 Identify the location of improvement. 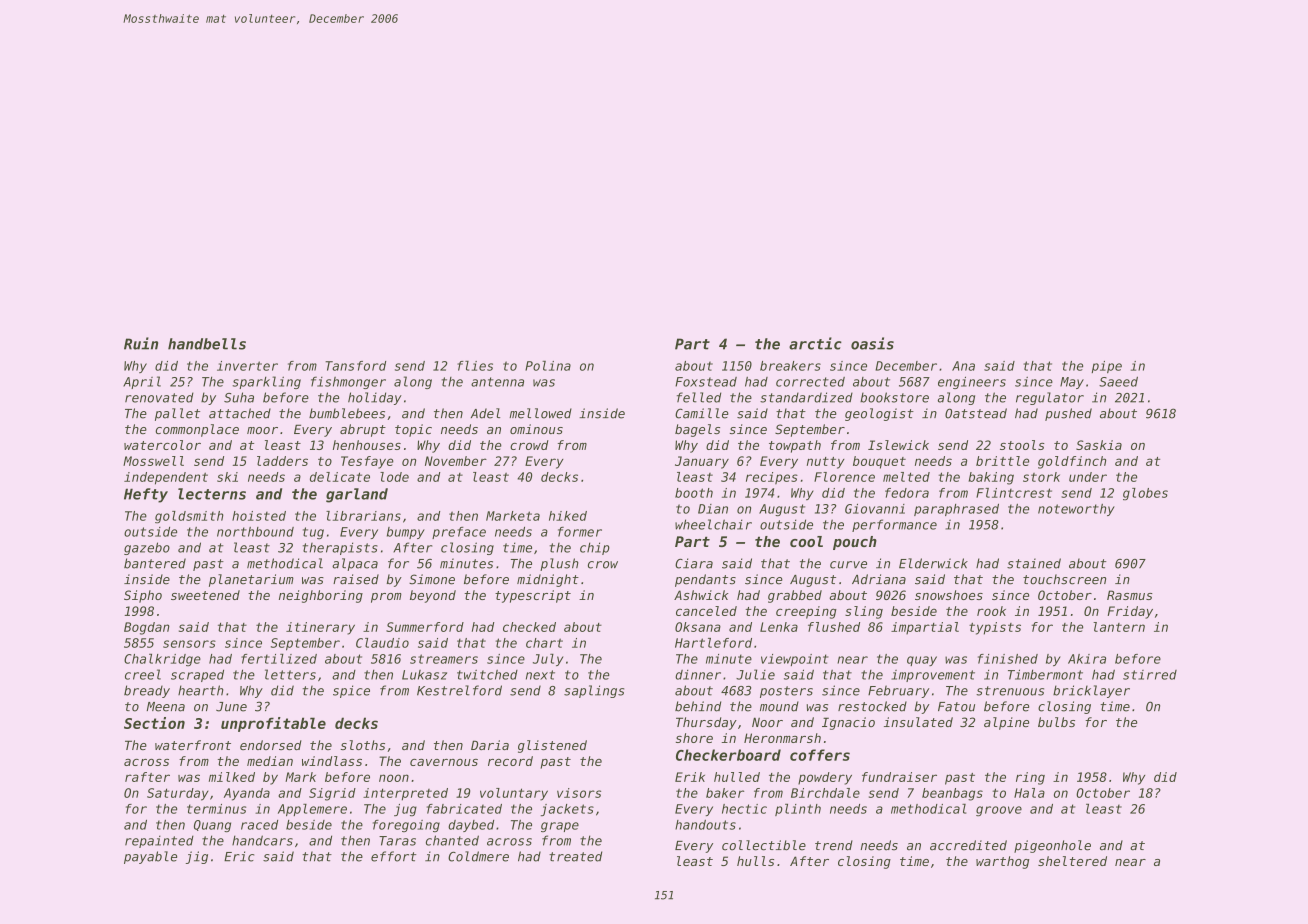
(933, 676).
